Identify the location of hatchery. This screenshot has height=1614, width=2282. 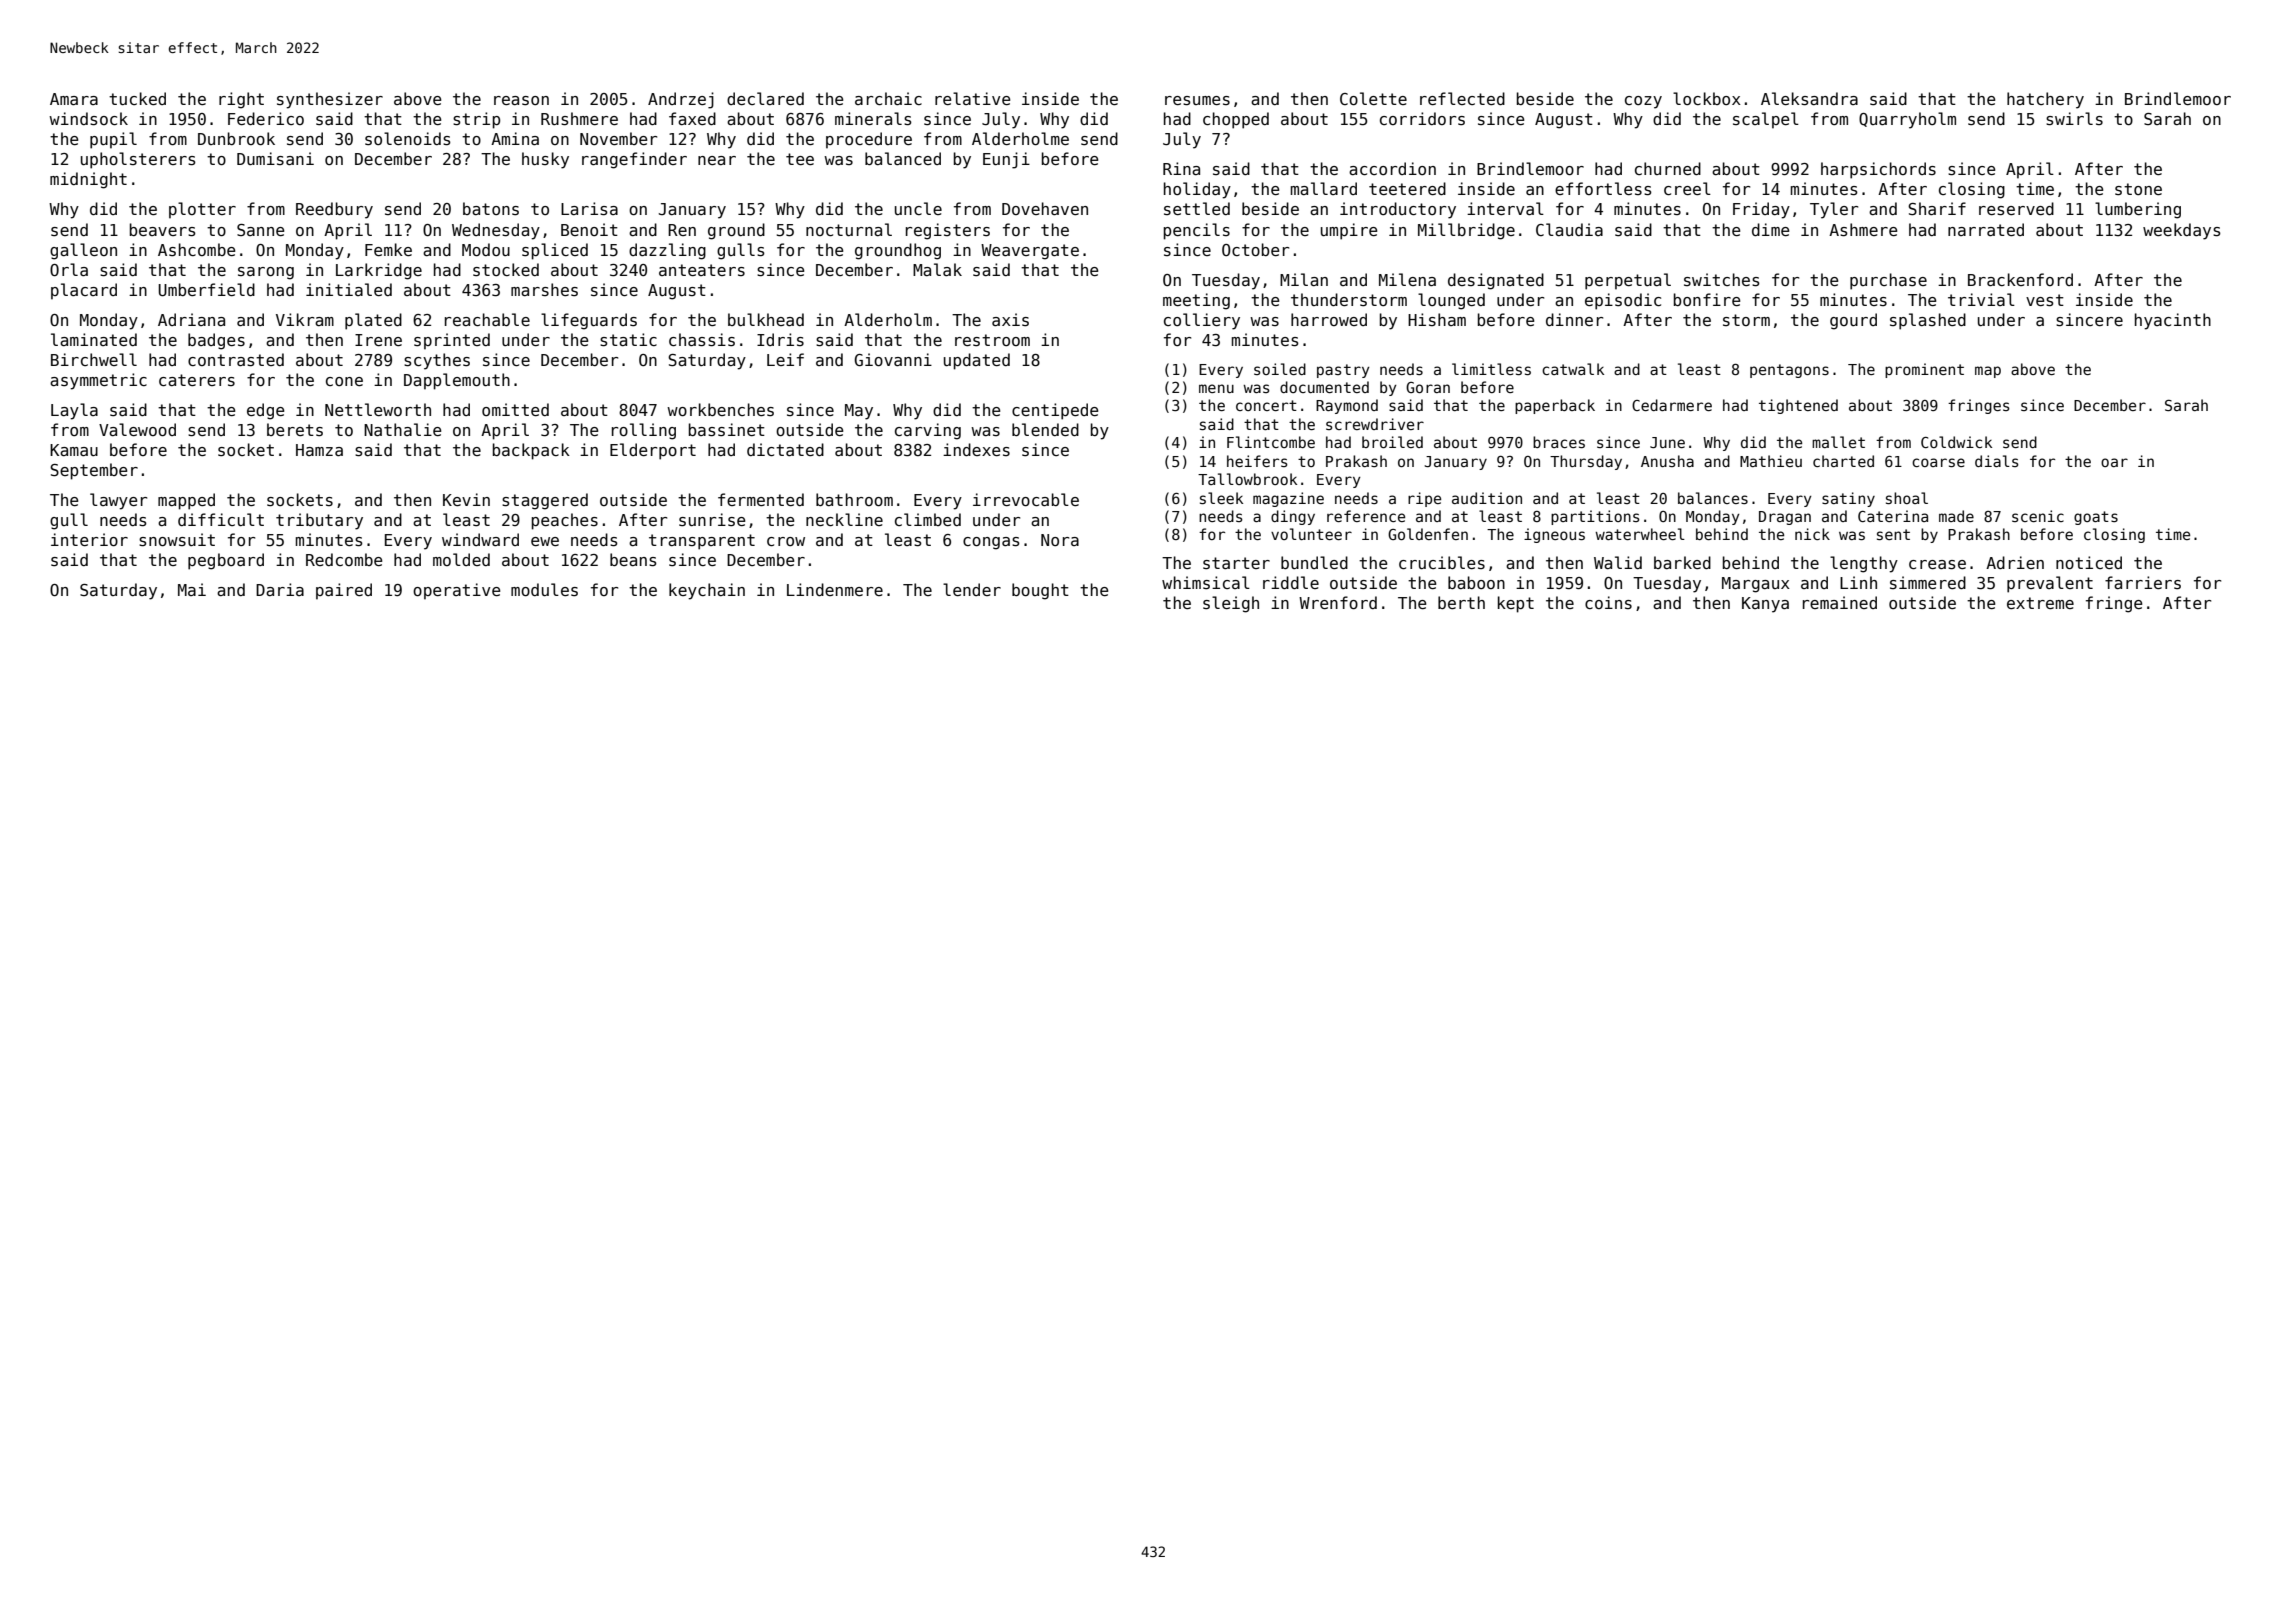
(2045, 100).
